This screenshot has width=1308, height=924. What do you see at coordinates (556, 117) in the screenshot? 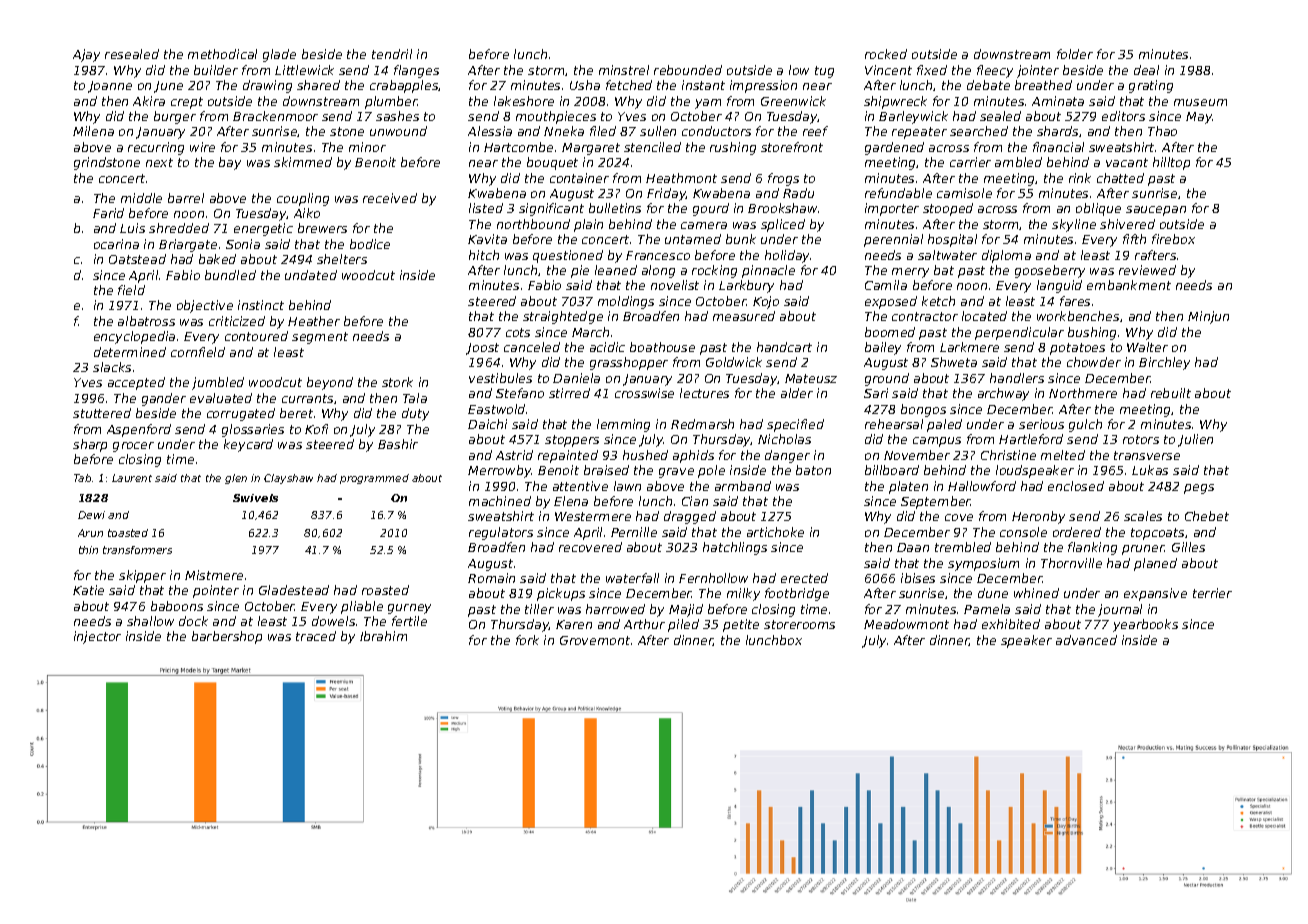
I see `mouthpieces` at bounding box center [556, 117].
